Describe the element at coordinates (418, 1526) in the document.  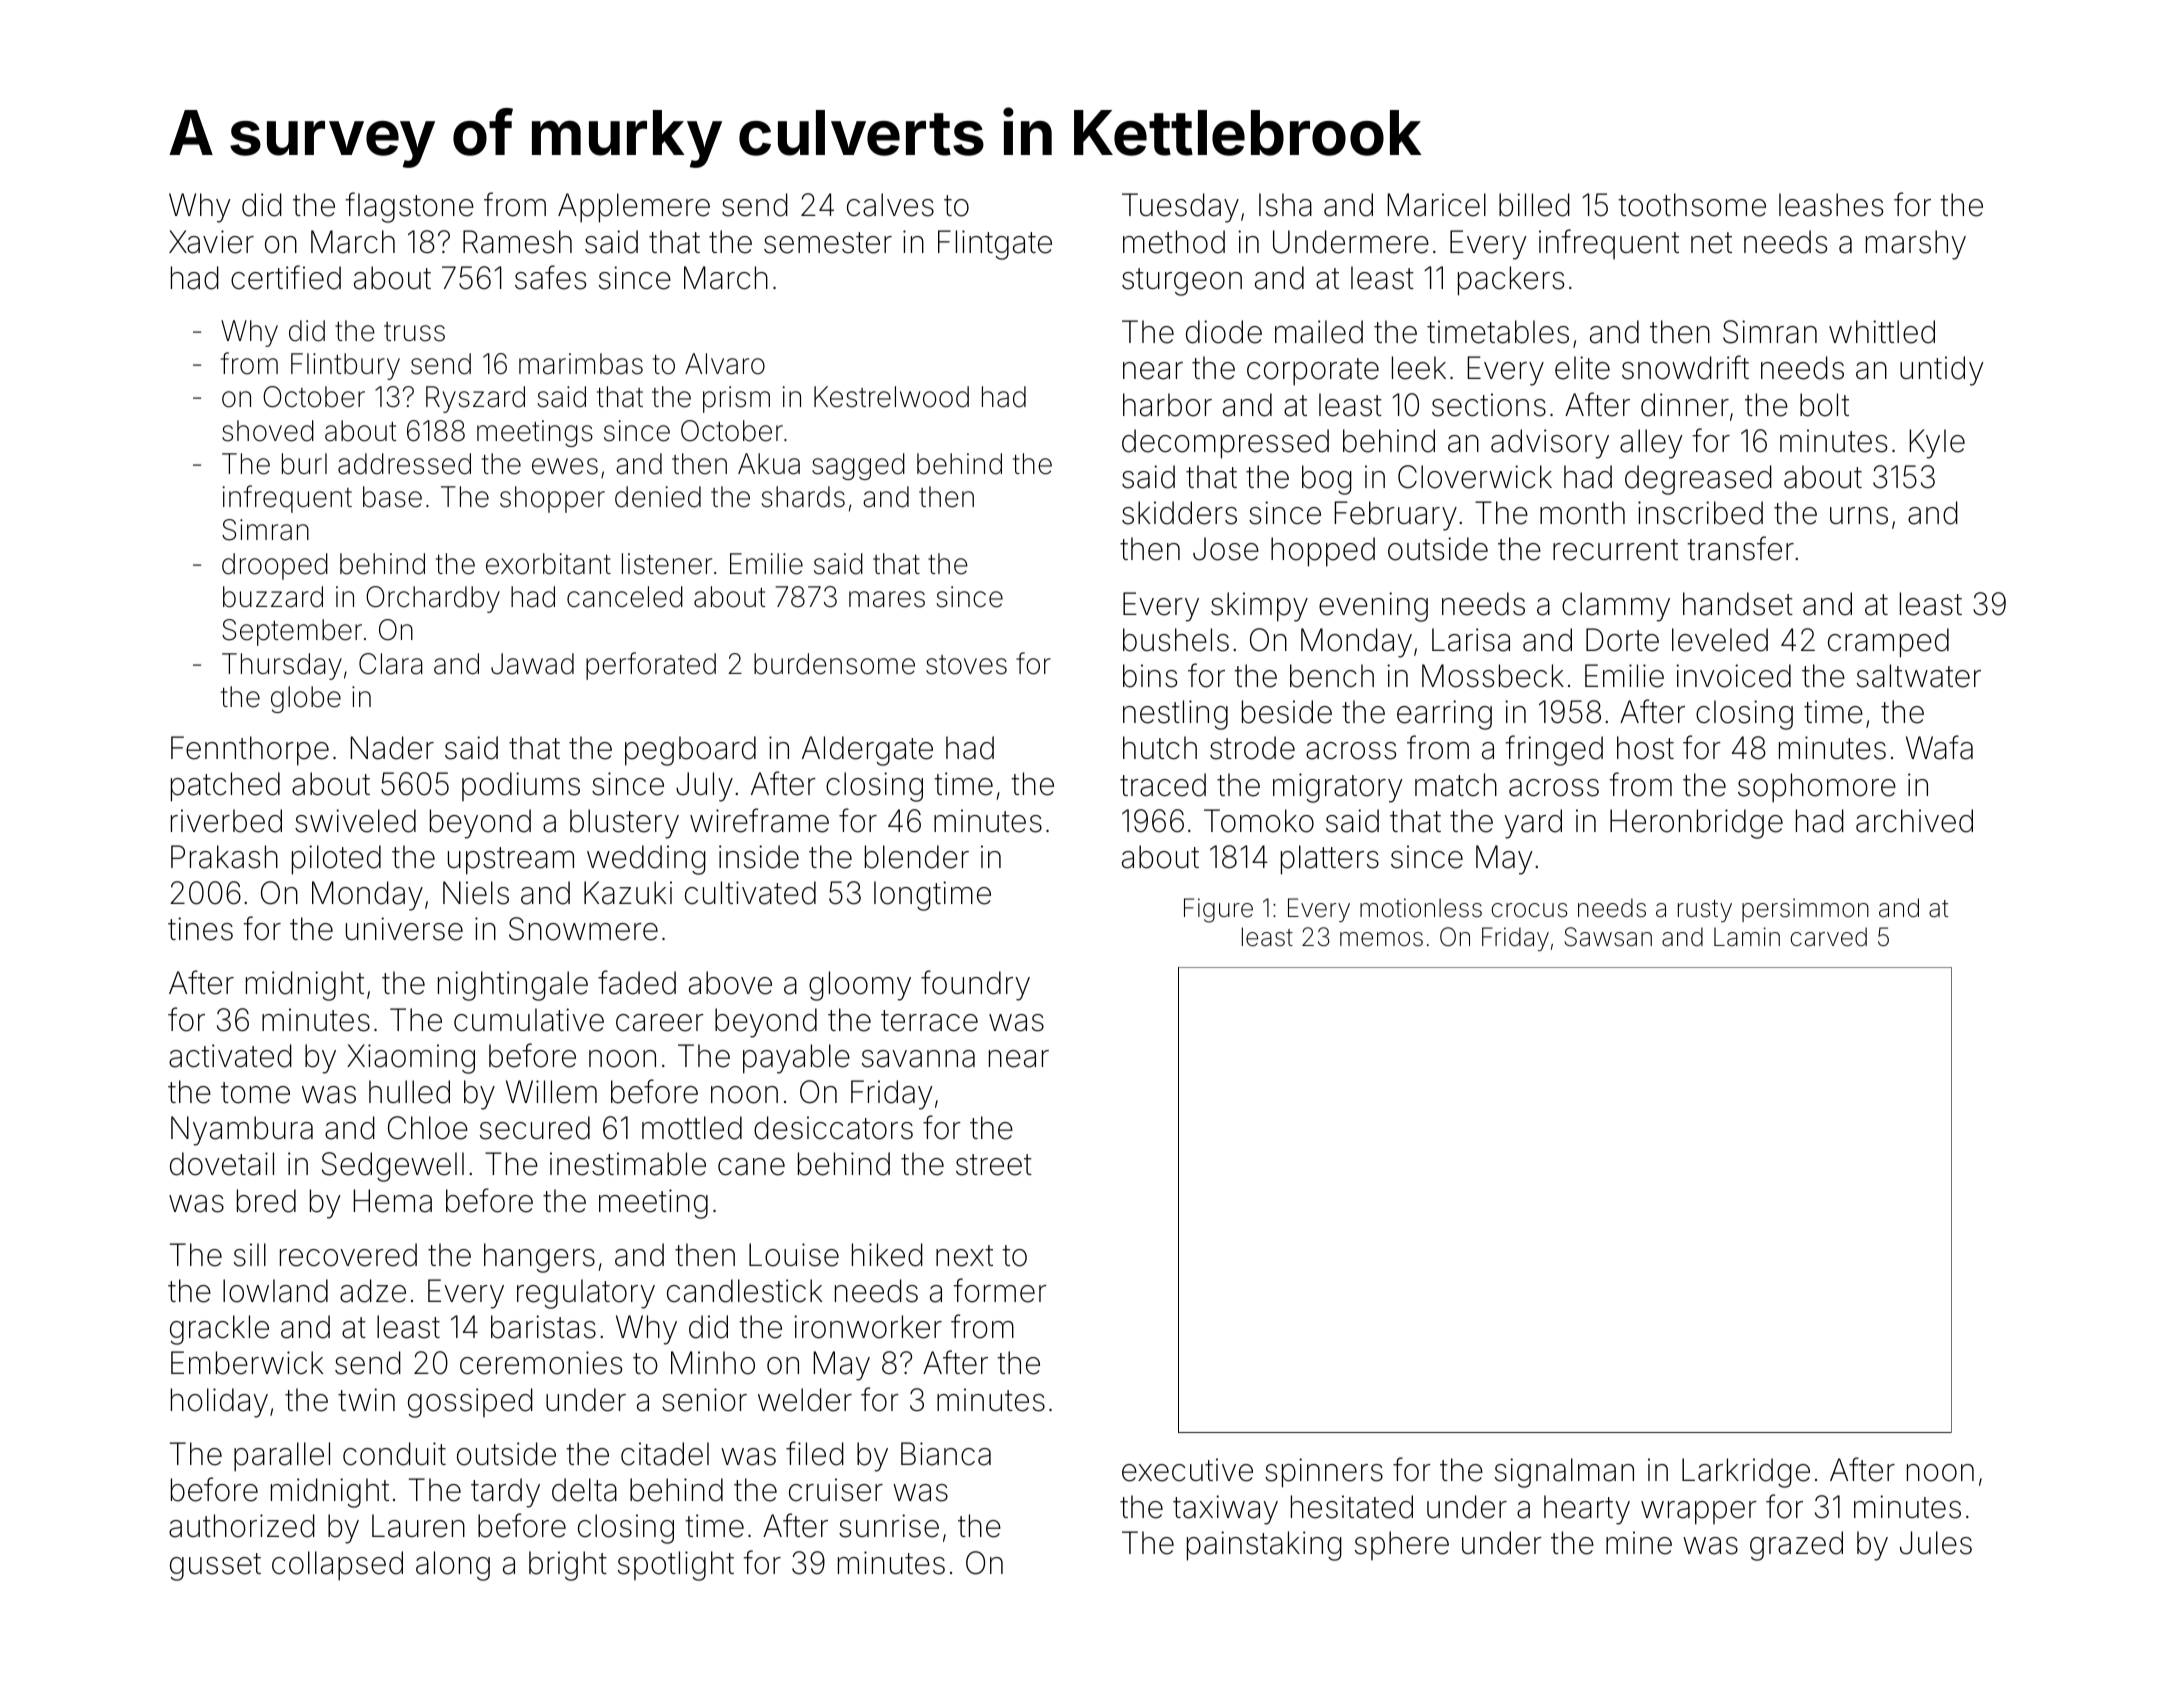
I see `Lauren` at that location.
